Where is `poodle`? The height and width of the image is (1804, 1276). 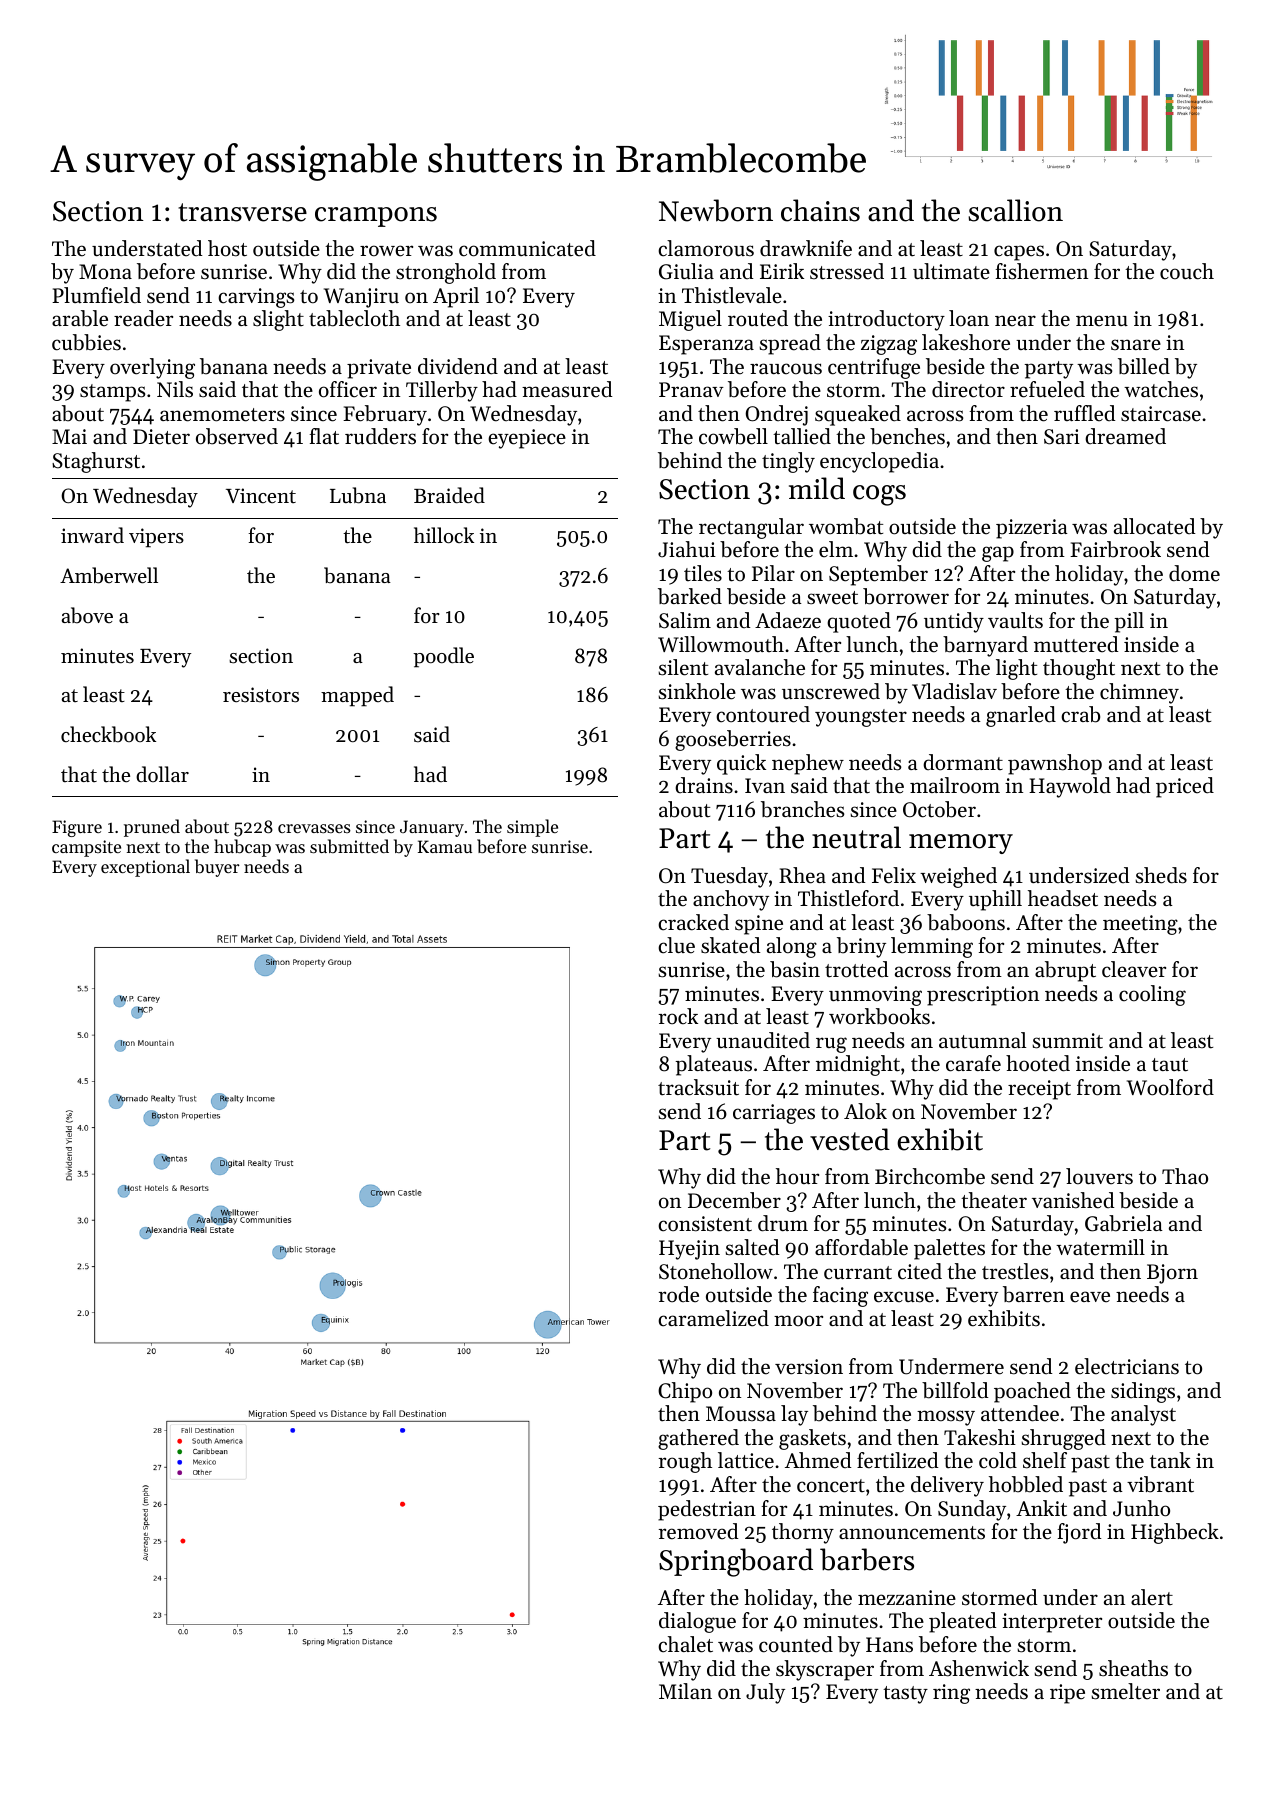
poodle is located at coordinates (443, 657).
